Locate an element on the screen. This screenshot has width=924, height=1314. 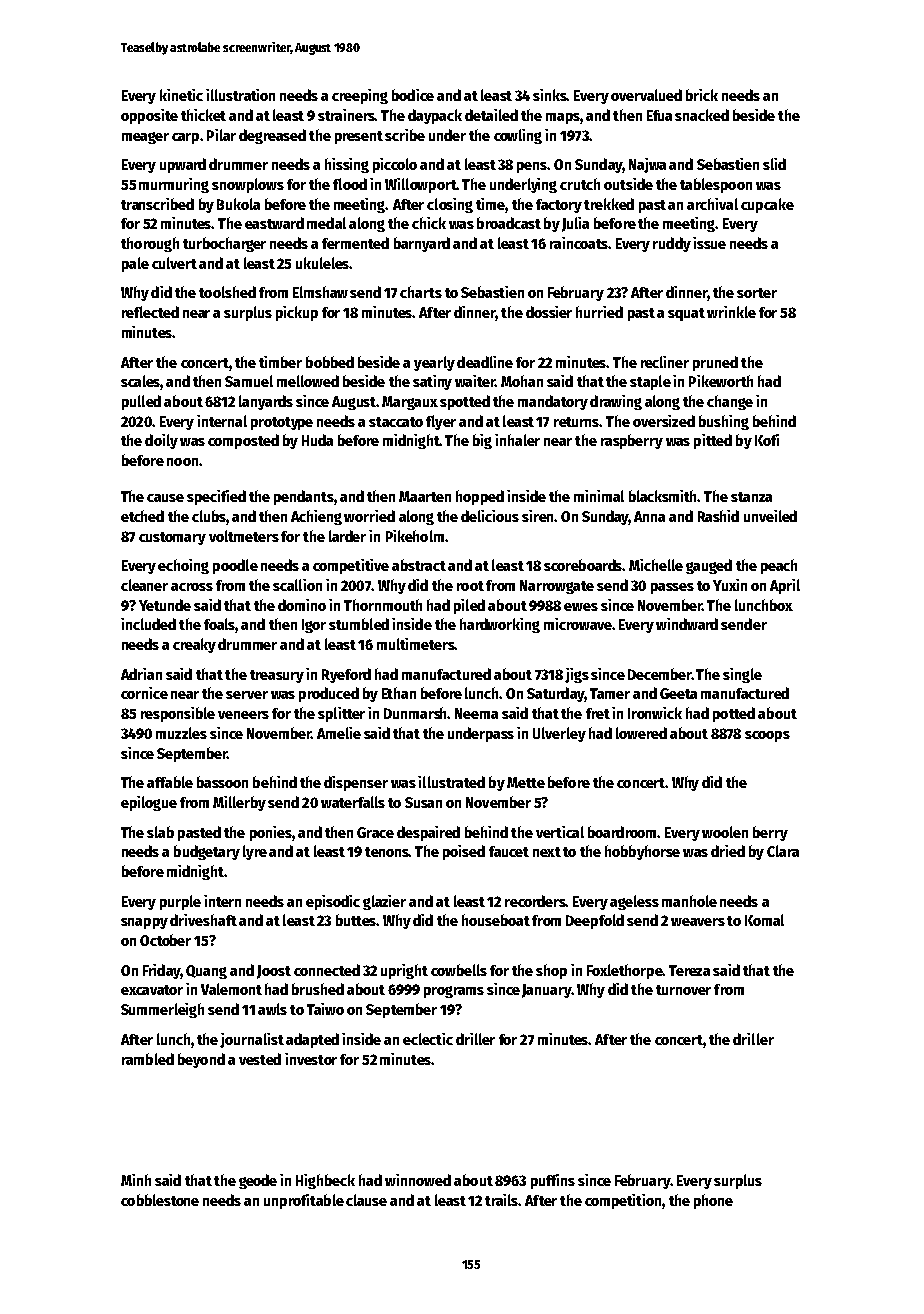
medal is located at coordinates (326, 223).
